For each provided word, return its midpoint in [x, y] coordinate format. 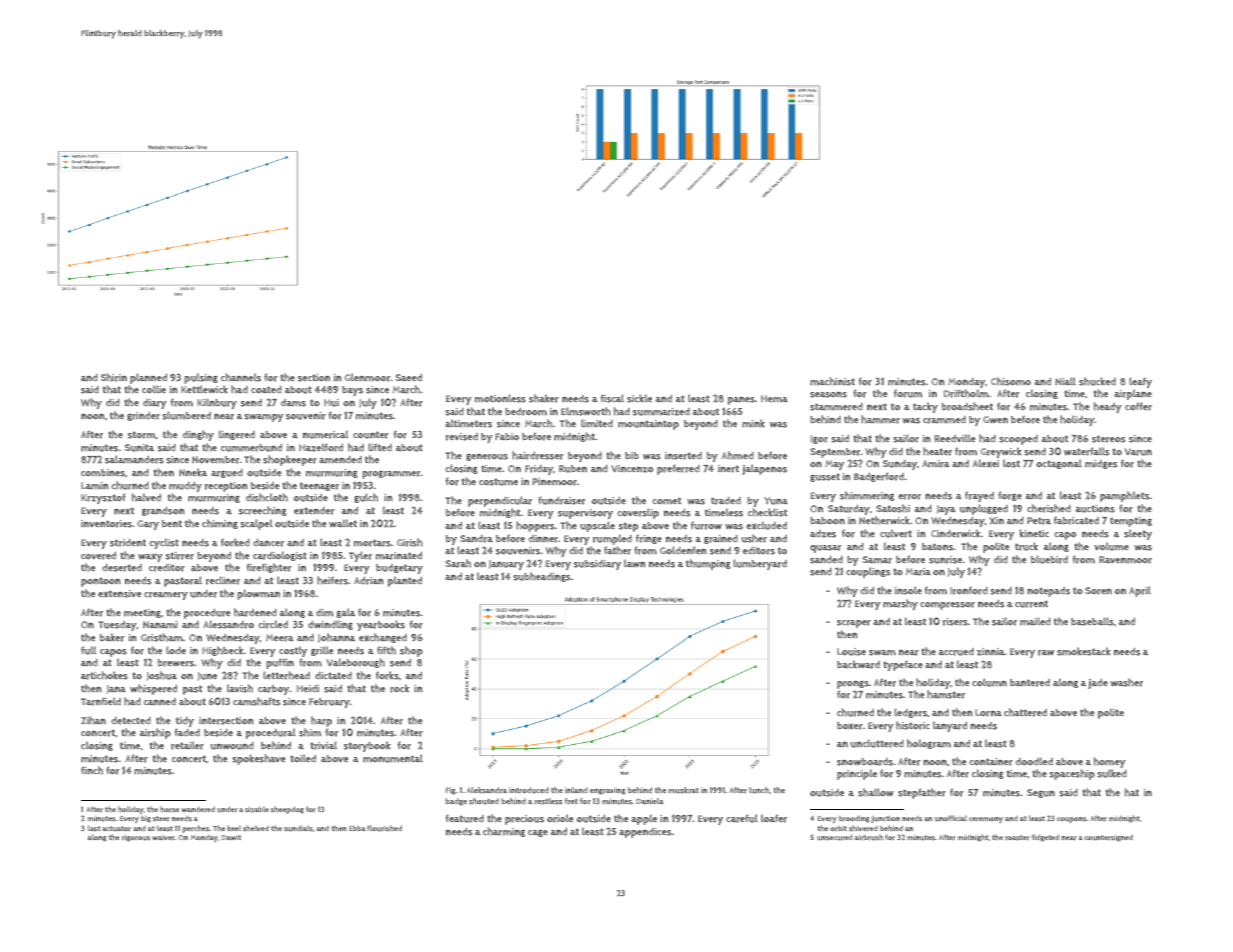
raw [1046, 653]
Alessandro [228, 624]
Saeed [408, 377]
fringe [649, 539]
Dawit [231, 837]
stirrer [180, 556]
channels [241, 377]
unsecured [834, 838]
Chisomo [1011, 381]
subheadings [541, 577]
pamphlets [1124, 496]
